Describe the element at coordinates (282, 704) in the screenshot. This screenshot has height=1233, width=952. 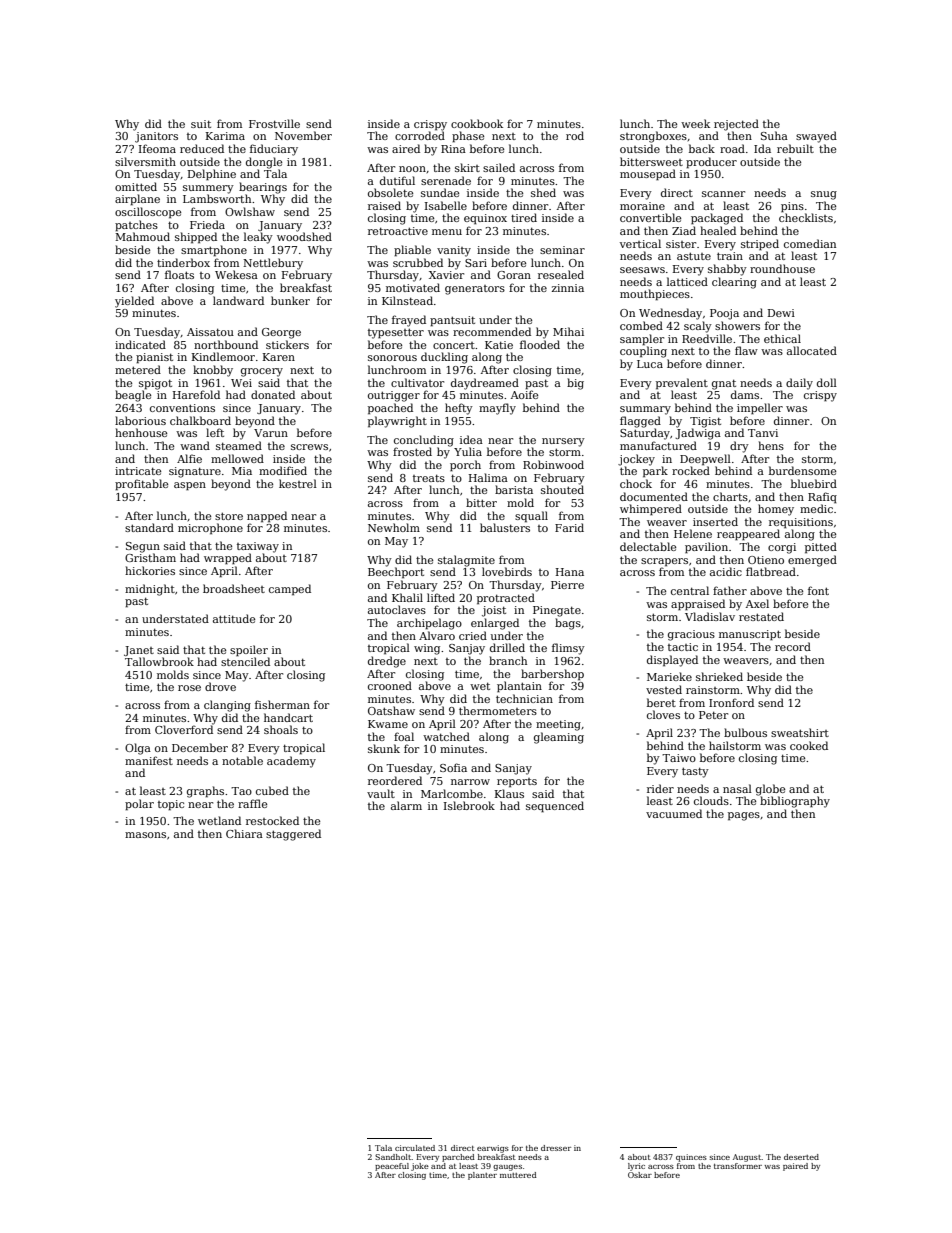
I see `fisherman` at that location.
